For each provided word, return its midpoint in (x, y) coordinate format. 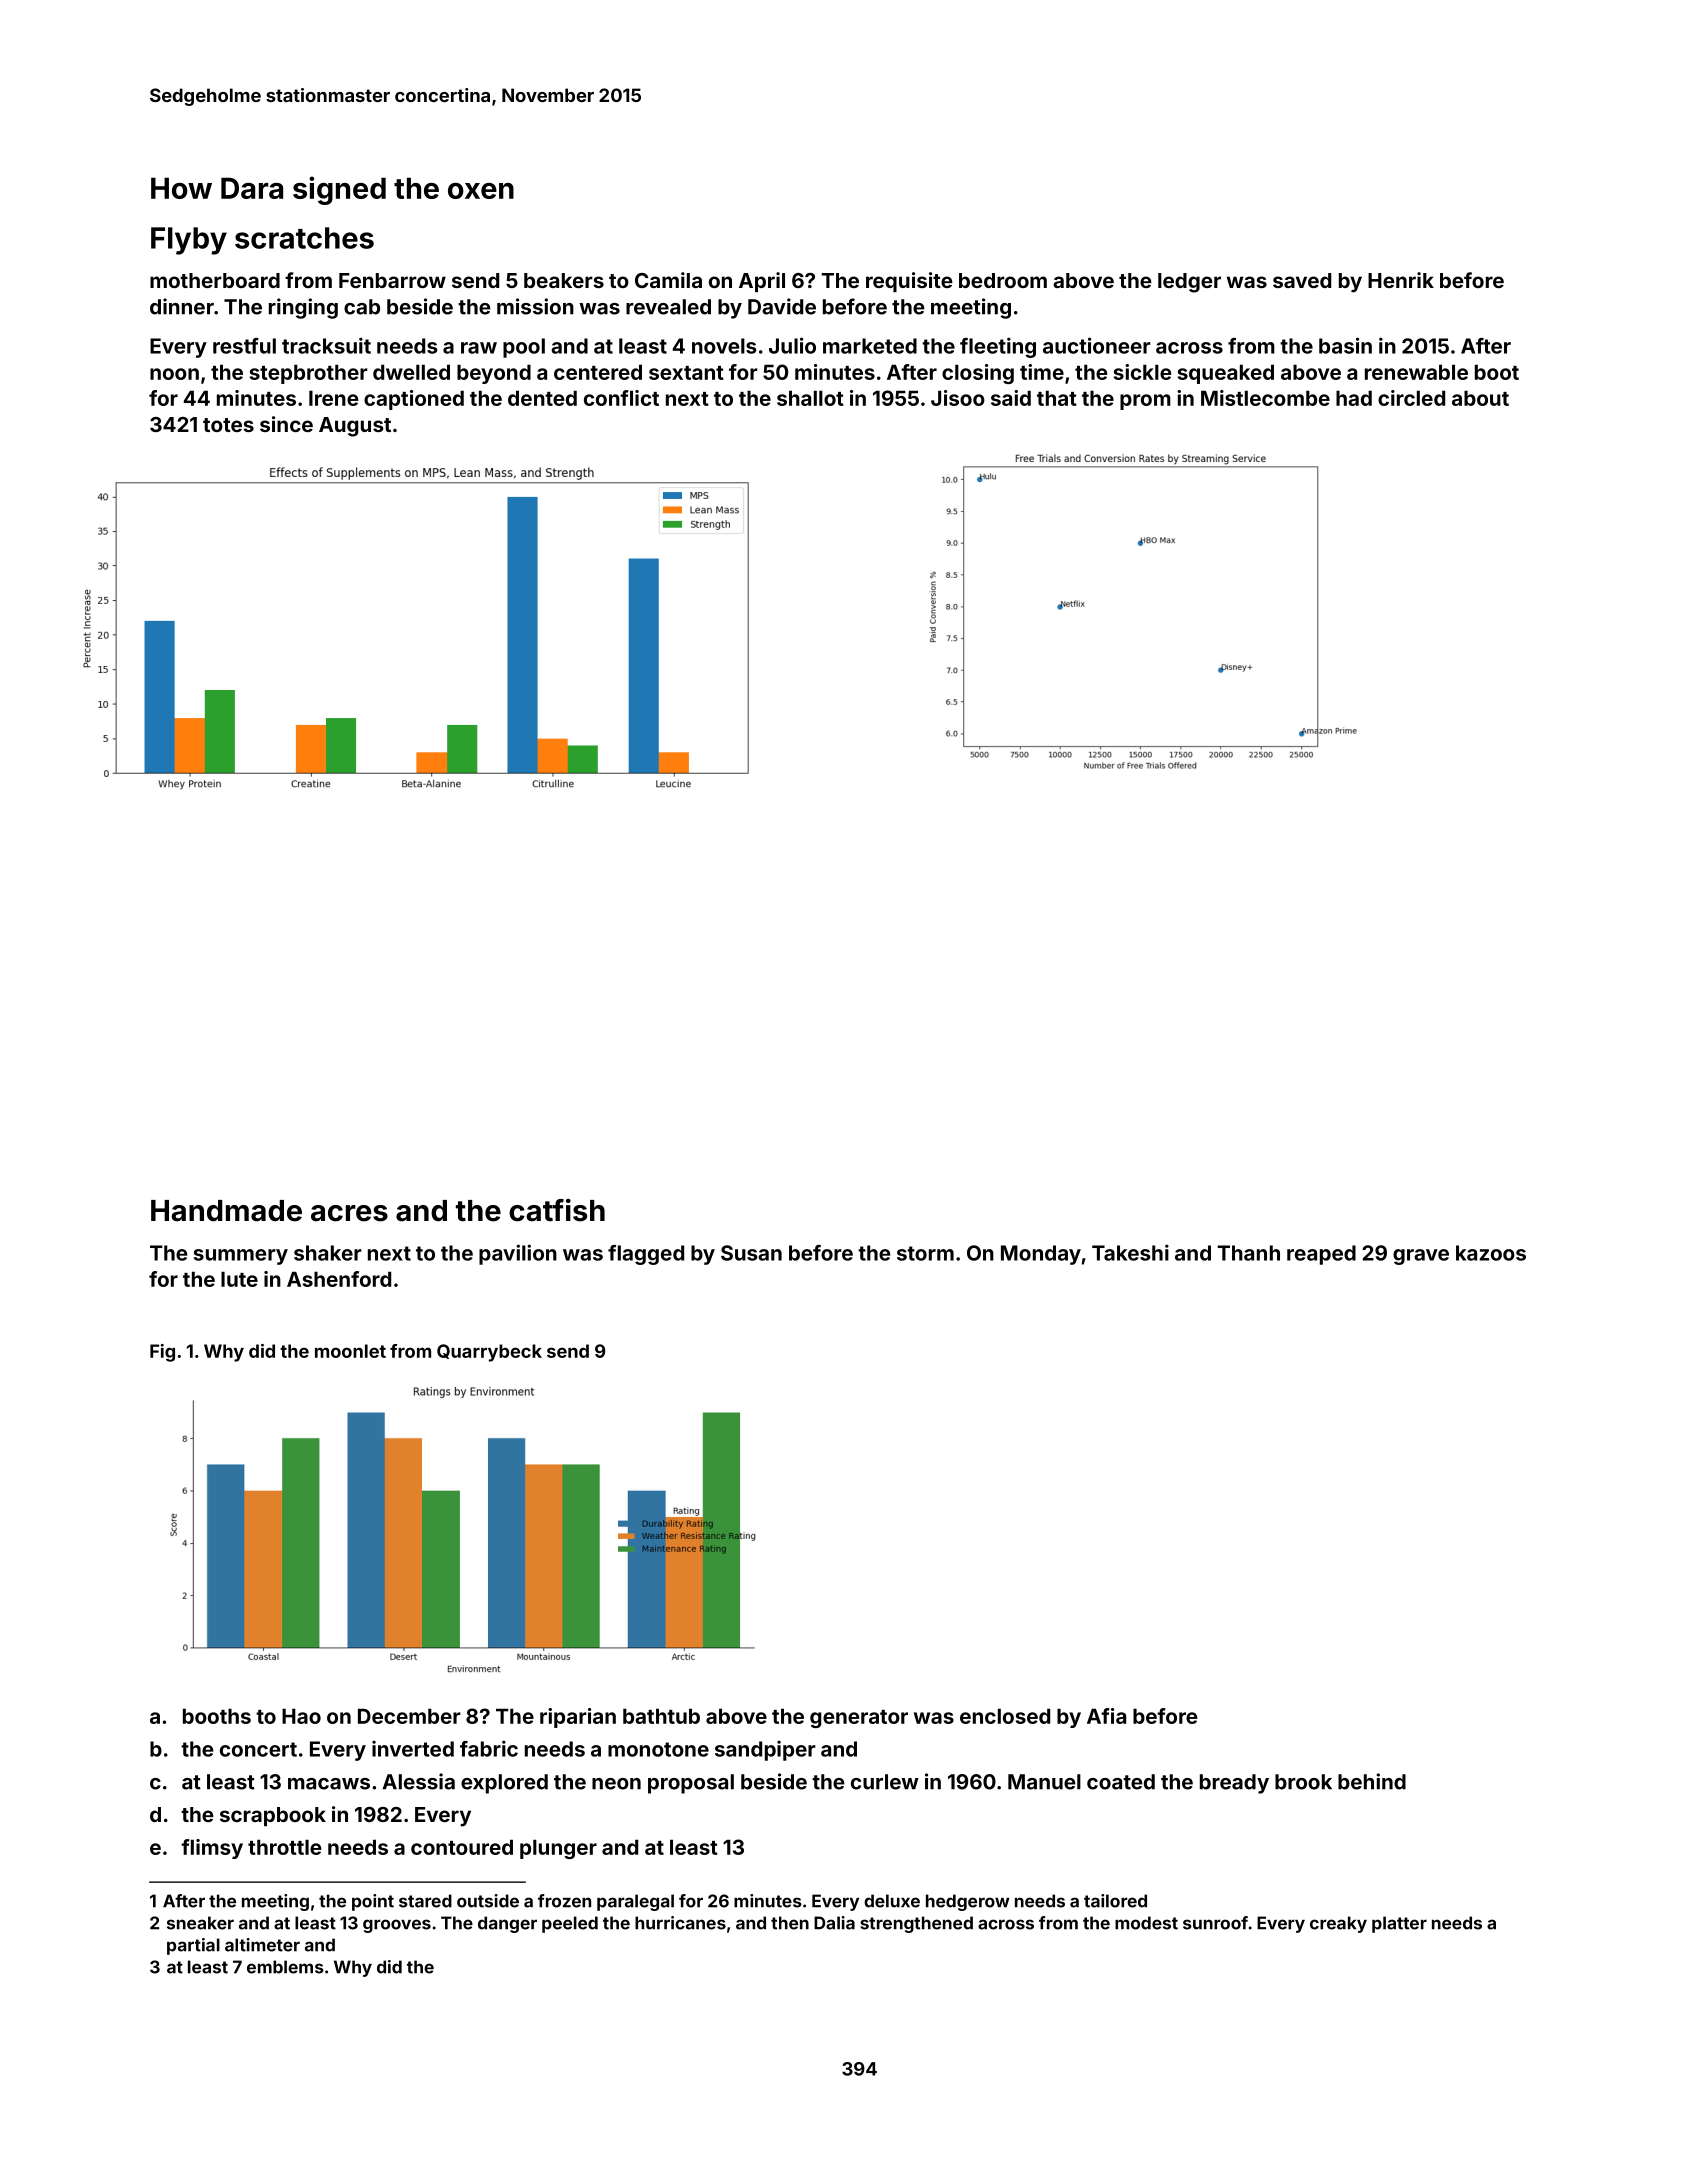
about (1480, 398)
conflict (621, 398)
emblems (285, 1967)
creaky (1338, 1924)
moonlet (350, 1351)
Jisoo (958, 398)
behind (1372, 1781)
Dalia (834, 1923)
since (286, 424)
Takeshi (1130, 1252)
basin (1345, 345)
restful (244, 346)
